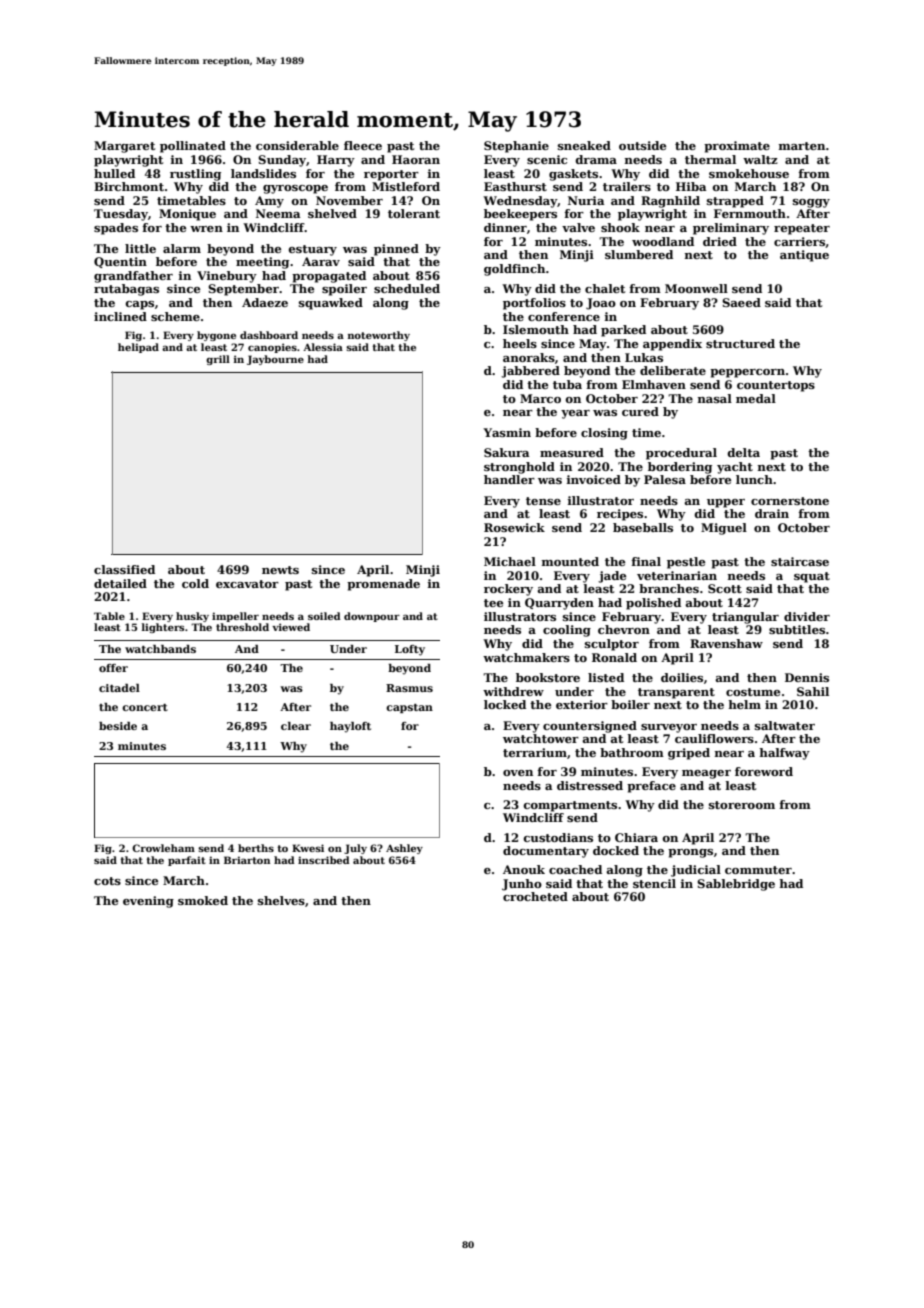 The image size is (924, 1308). I want to click on foreword, so click(764, 771).
